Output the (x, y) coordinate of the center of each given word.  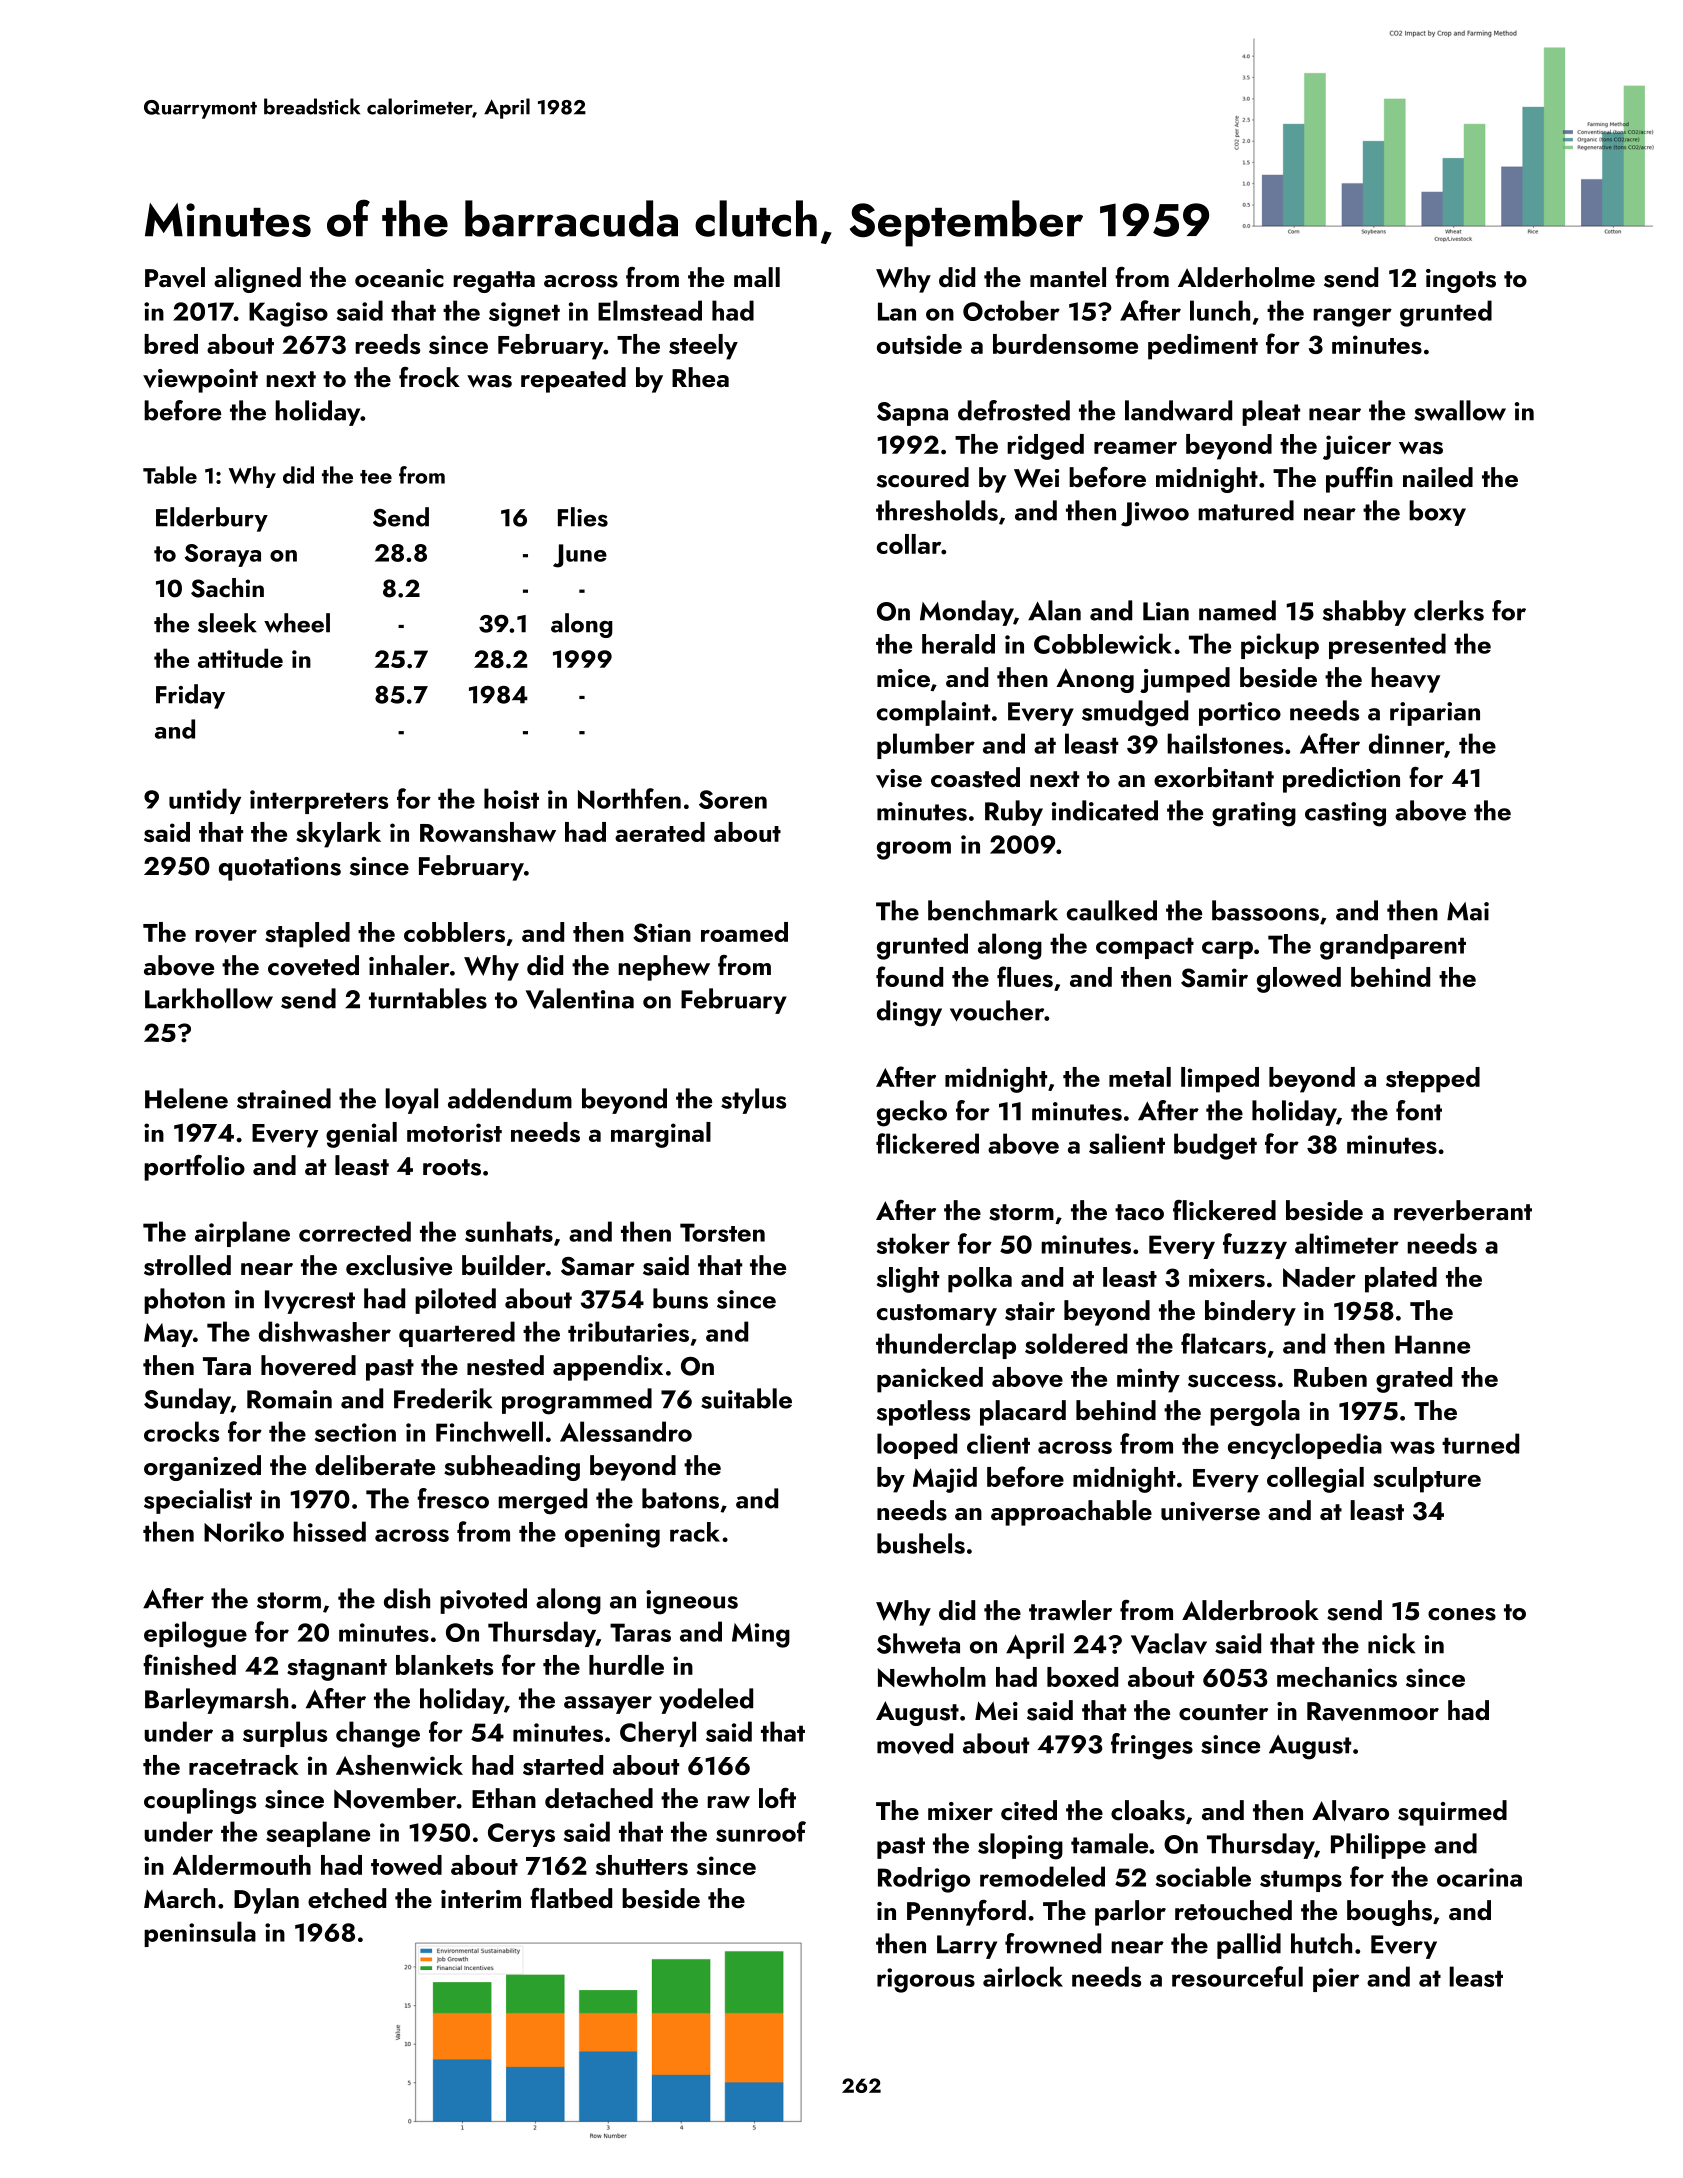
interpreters (319, 802)
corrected (355, 1231)
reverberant (1463, 1210)
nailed (1438, 477)
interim (481, 1899)
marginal (661, 1135)
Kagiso (288, 314)
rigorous (926, 1980)
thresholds (937, 510)
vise (899, 778)
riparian (1435, 714)
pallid (1249, 1946)
